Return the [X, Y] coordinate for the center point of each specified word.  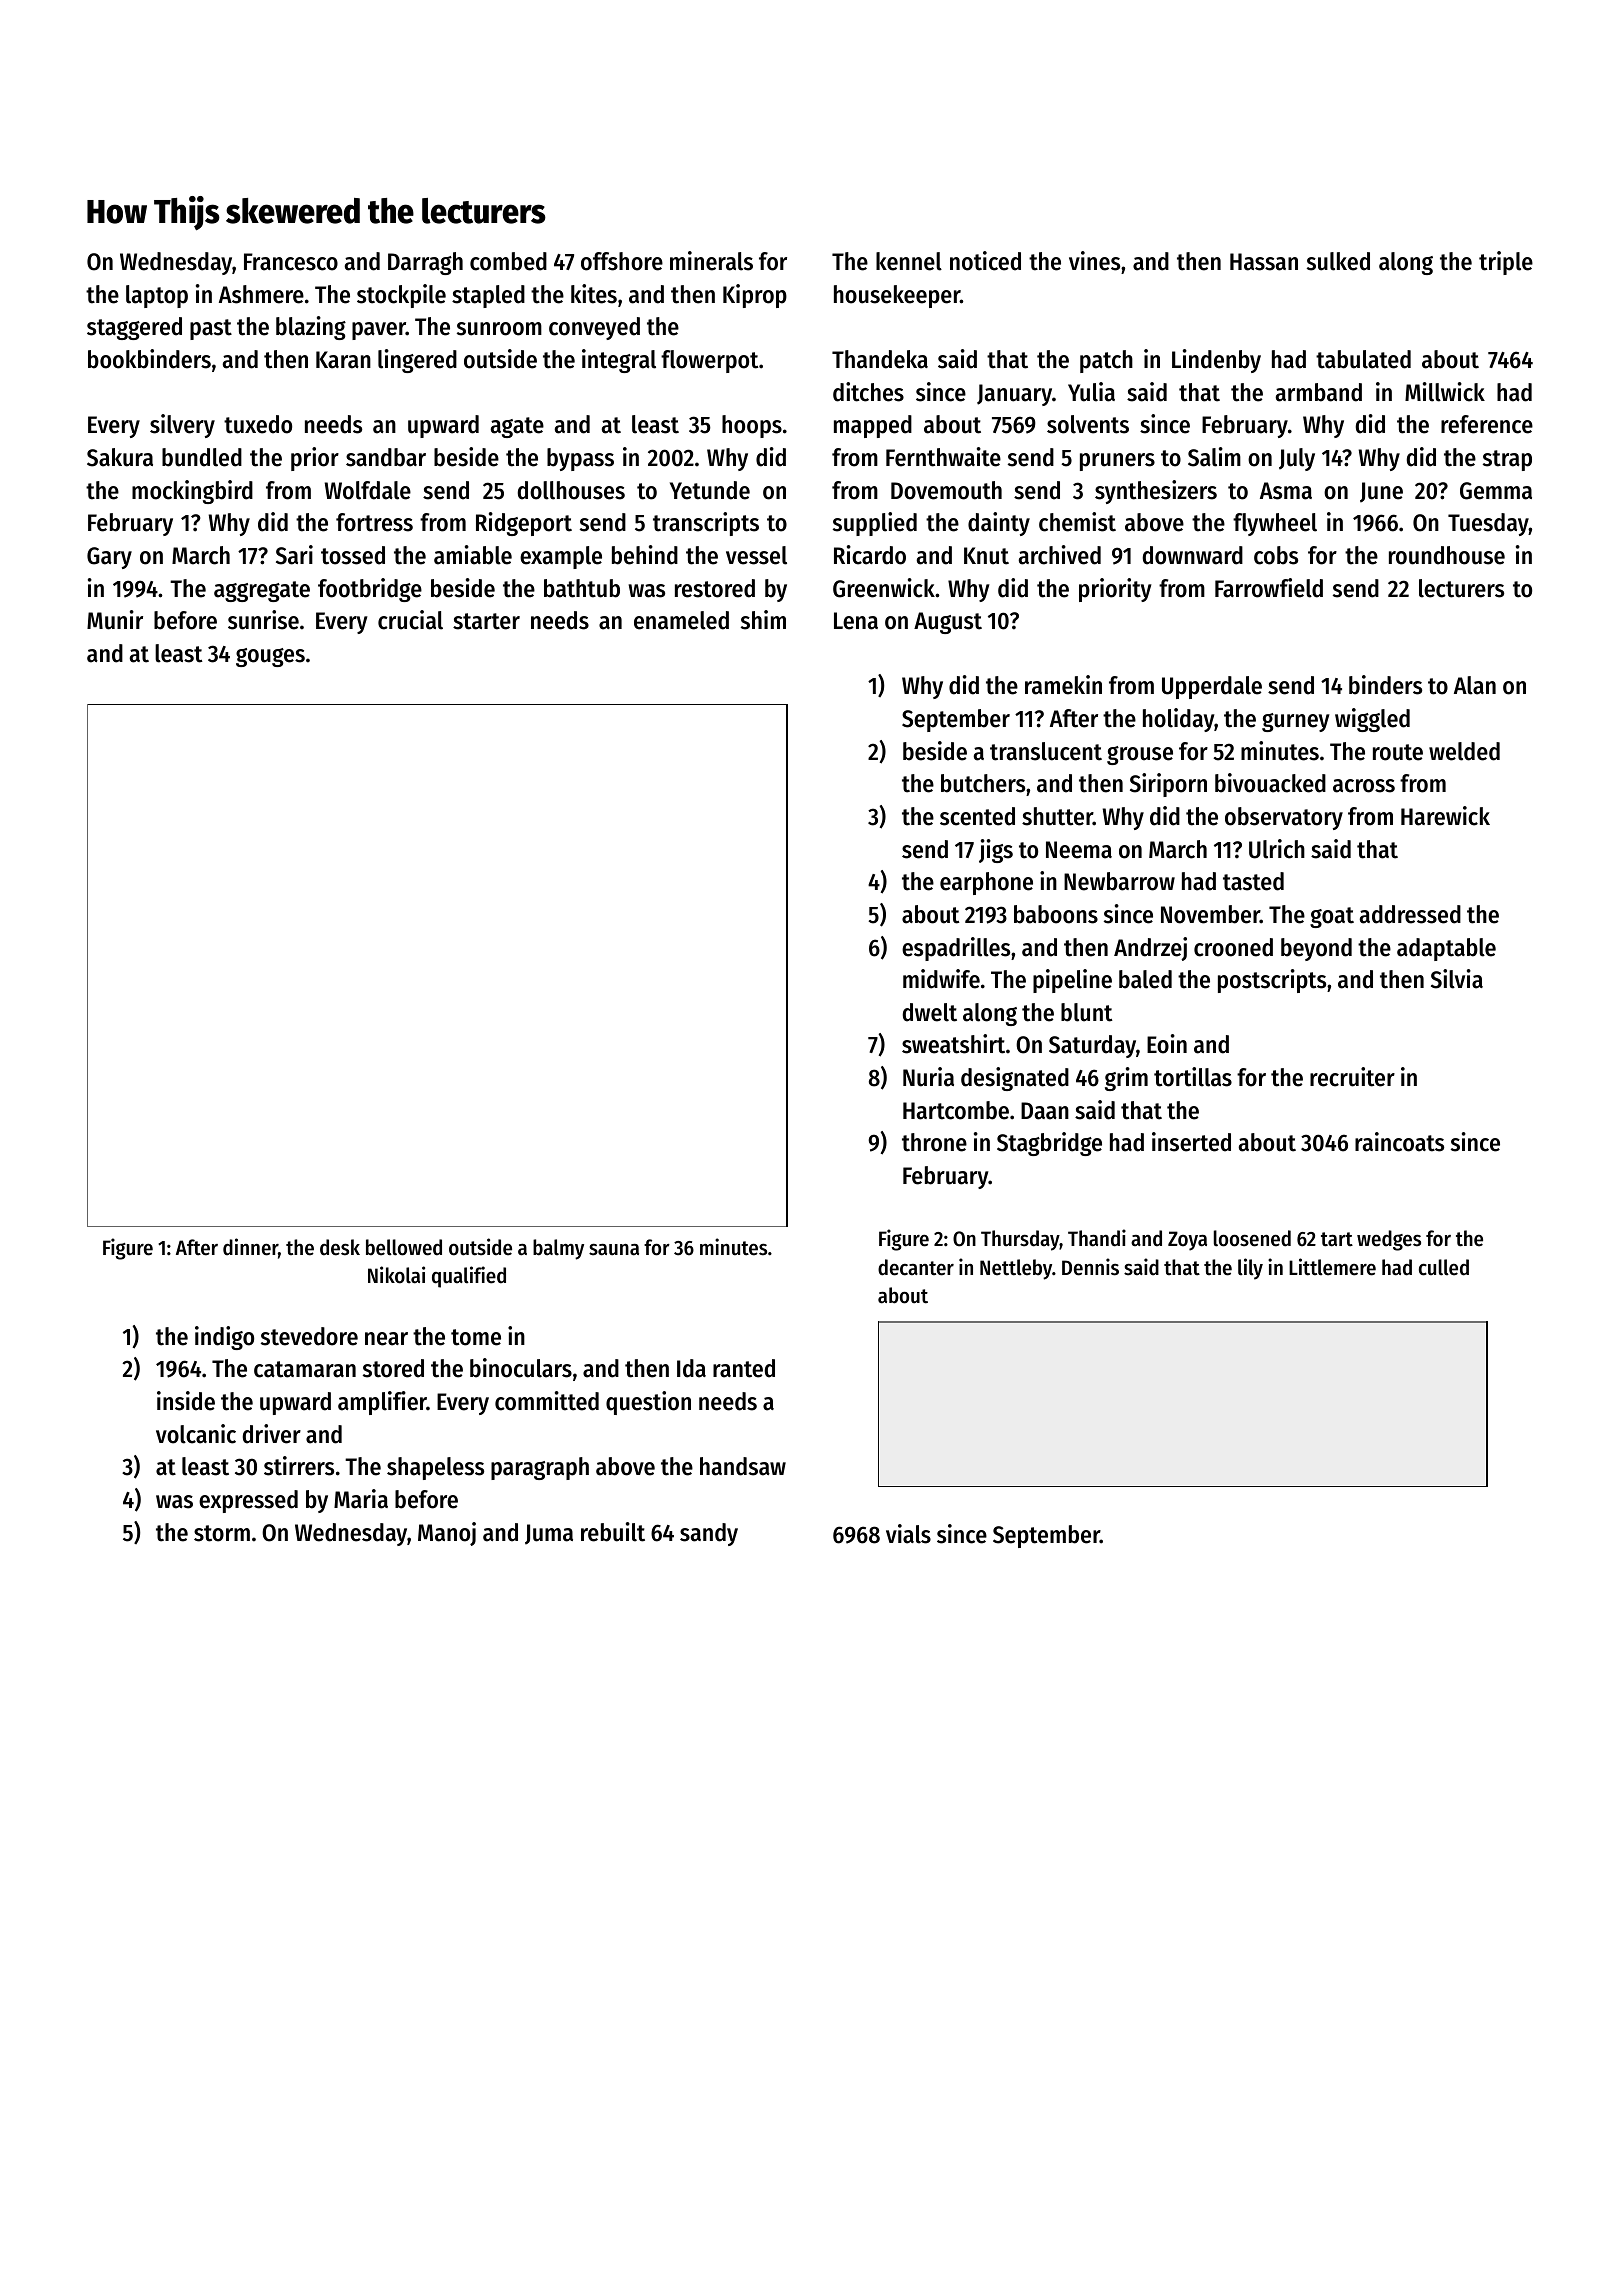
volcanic [196, 1434]
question [648, 1403]
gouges [270, 657]
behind [645, 555]
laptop [157, 296]
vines [1094, 261]
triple [1506, 263]
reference [1487, 424]
